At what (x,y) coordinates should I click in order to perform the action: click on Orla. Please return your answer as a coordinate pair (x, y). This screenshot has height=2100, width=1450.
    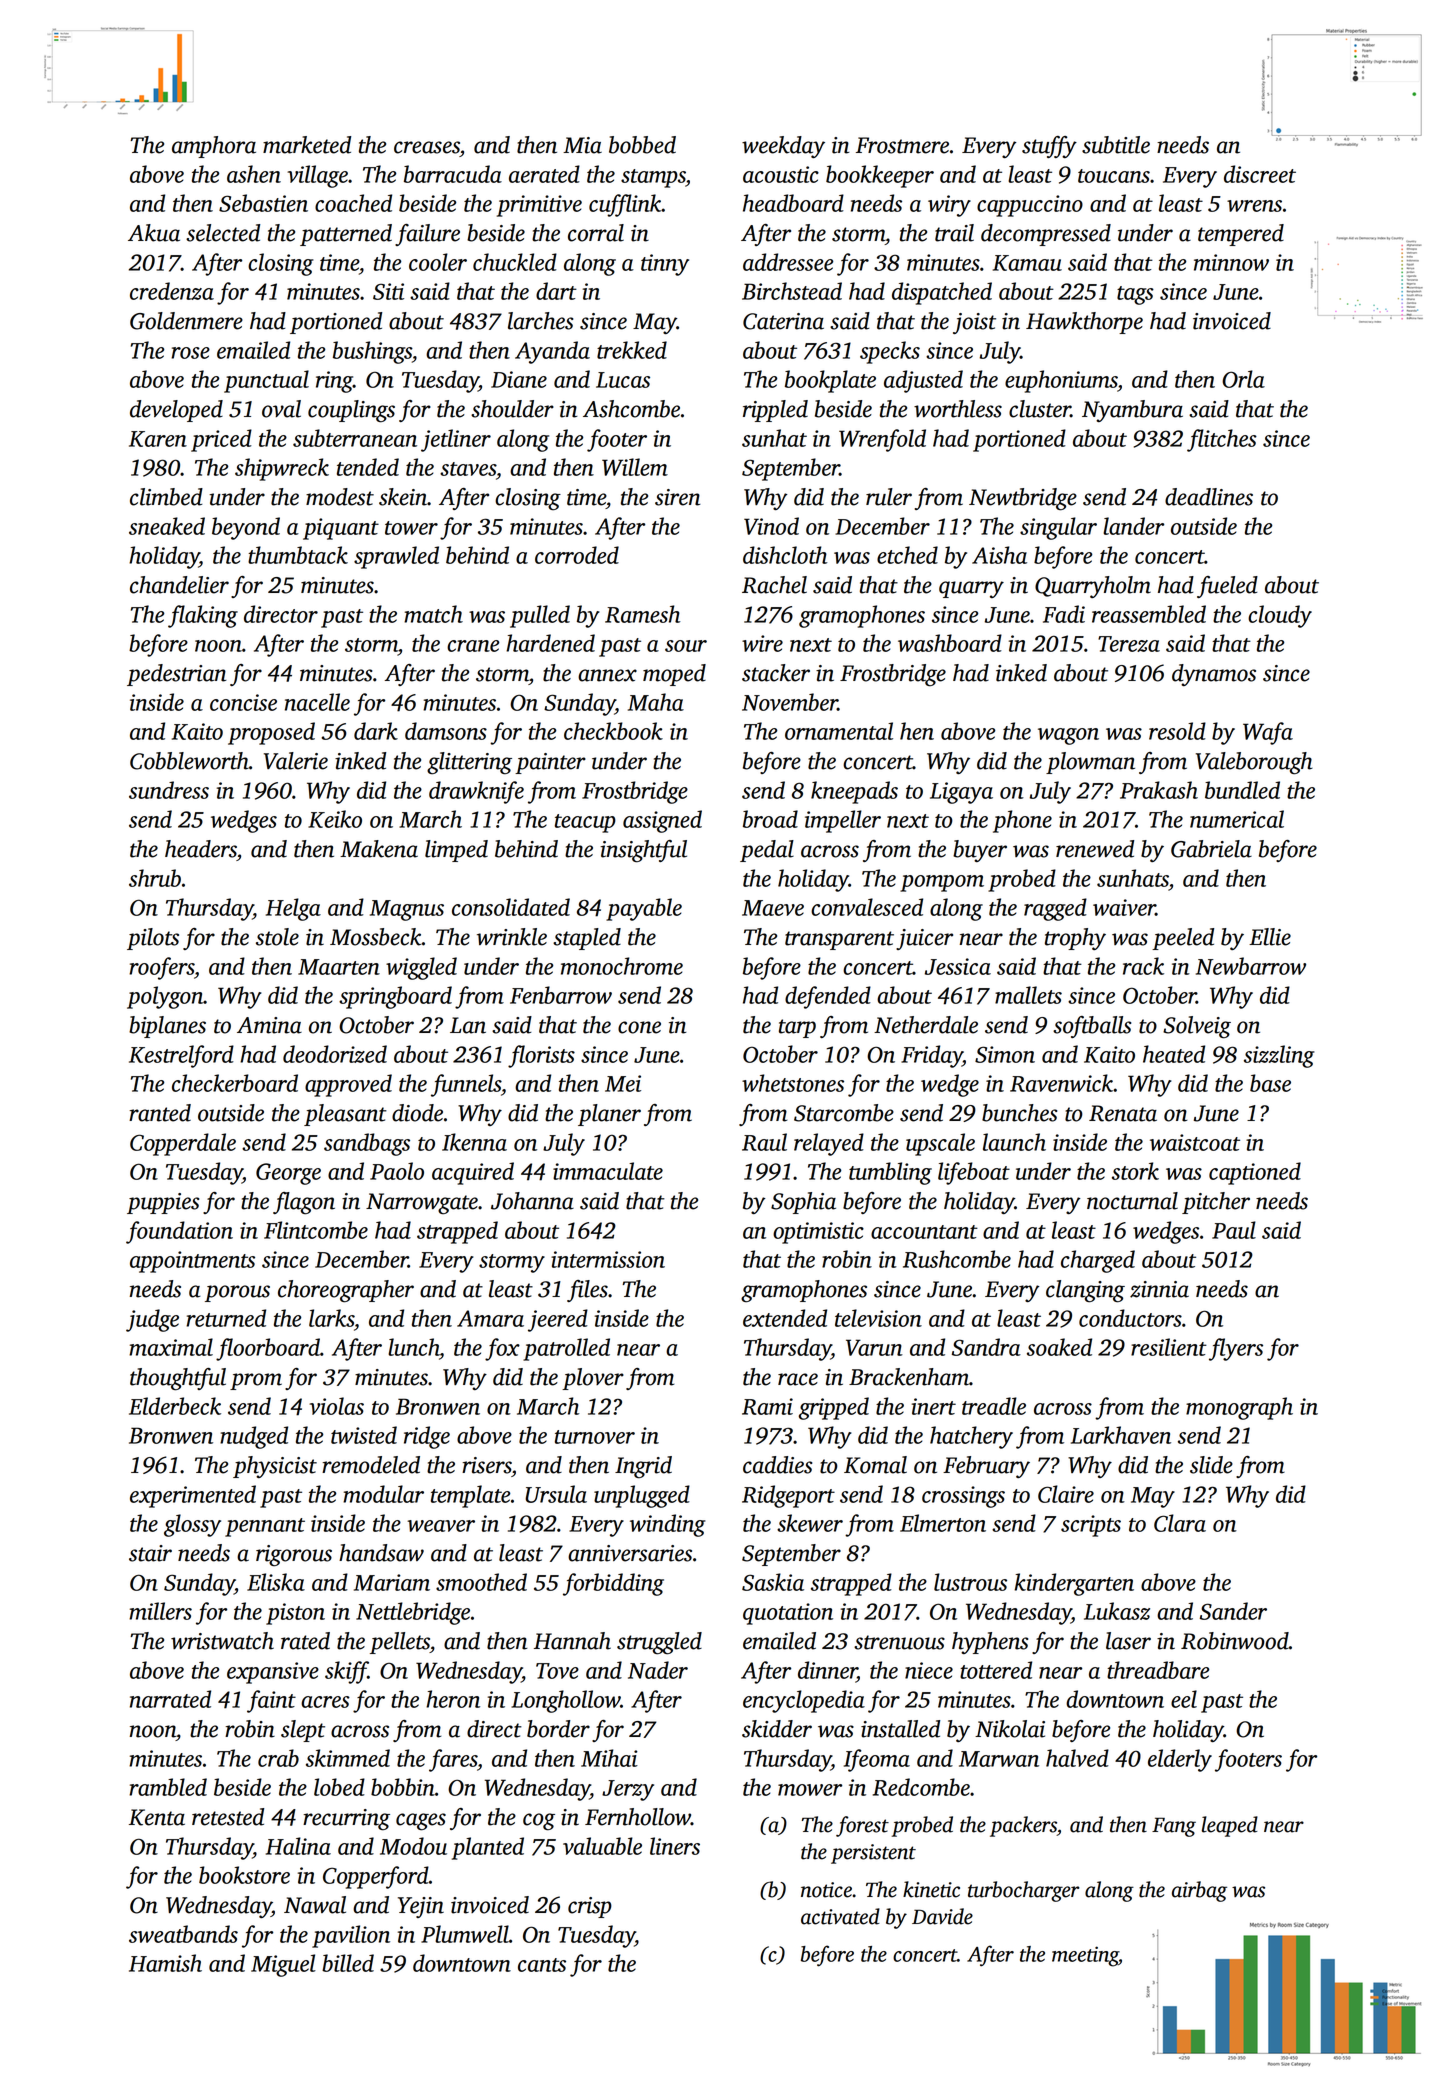
    Looking at the image, I should click on (1243, 379).
